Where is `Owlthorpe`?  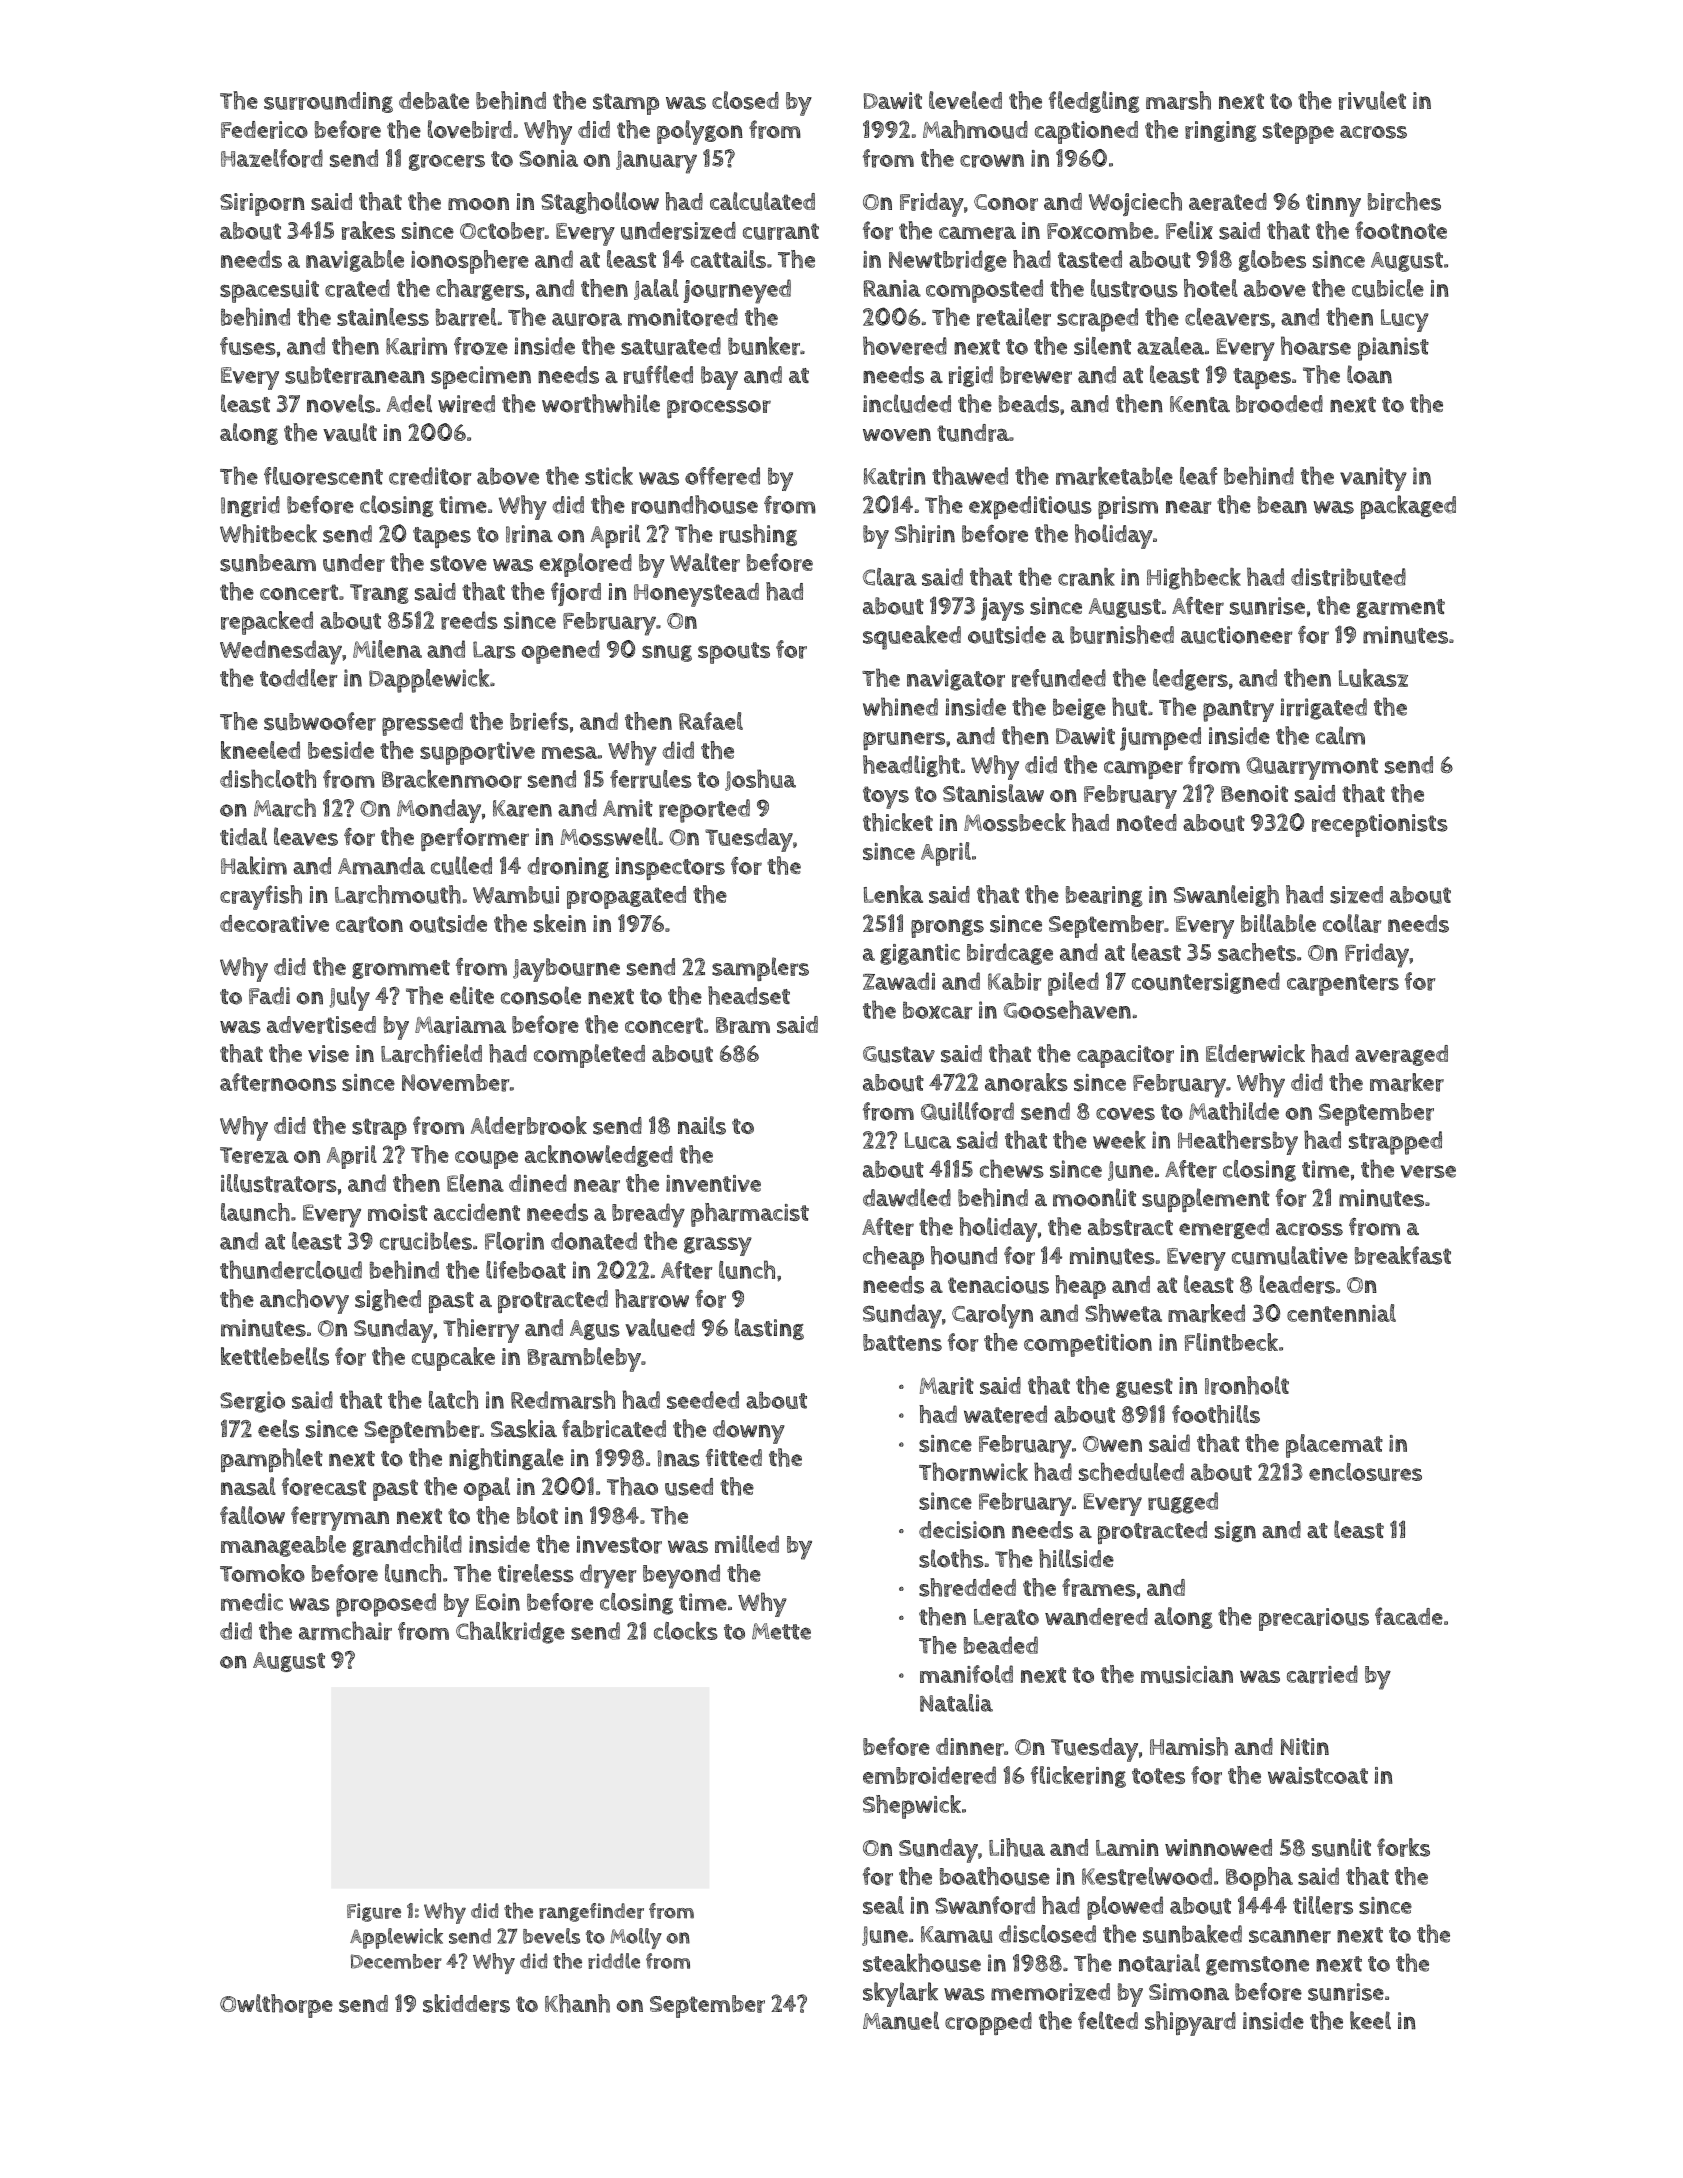
Owlthorpe is located at coordinates (276, 2006).
